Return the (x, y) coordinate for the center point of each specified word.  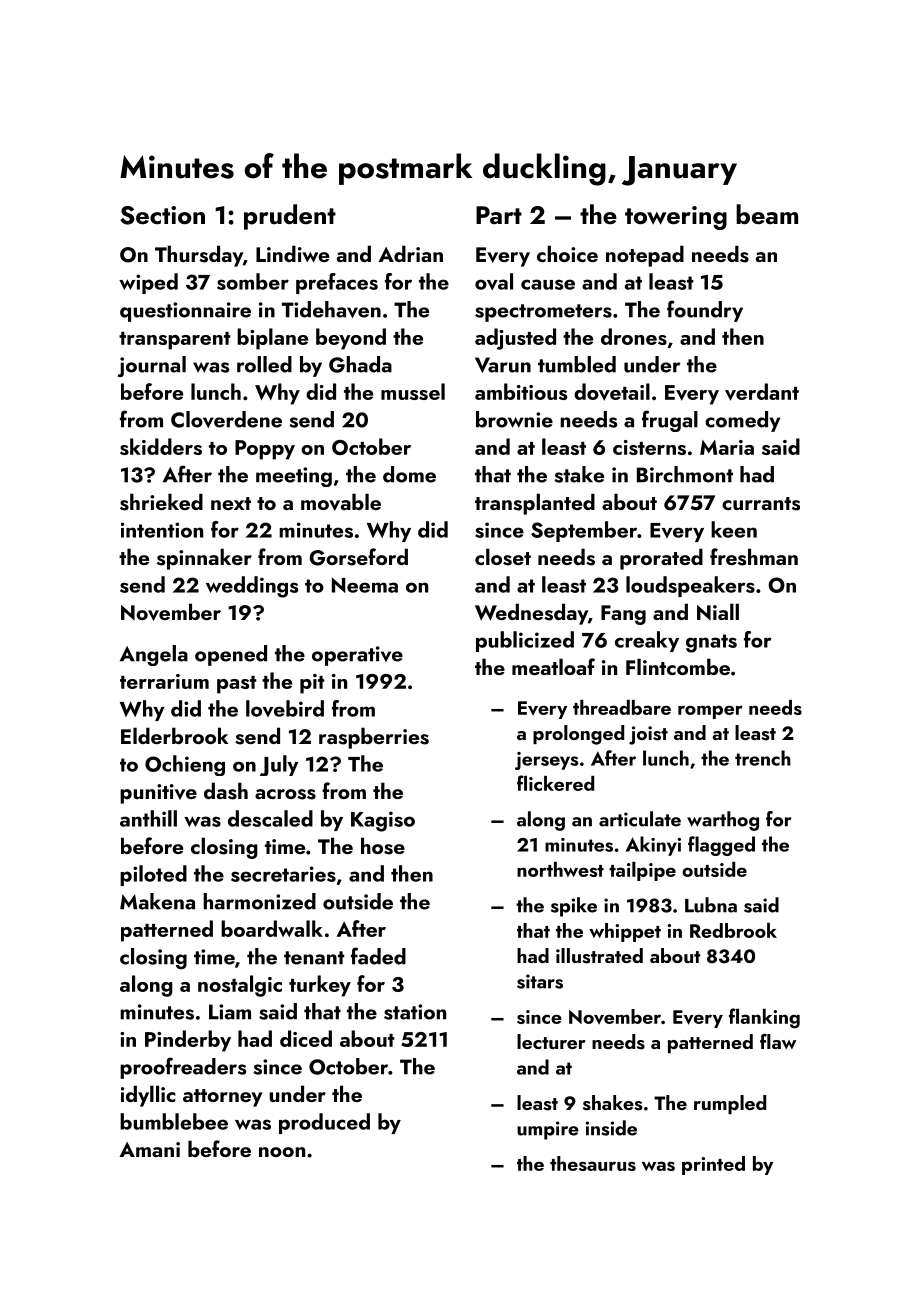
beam (767, 214)
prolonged (578, 735)
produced (324, 1123)
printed (713, 1165)
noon (282, 1152)
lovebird (285, 708)
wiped (148, 283)
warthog (723, 821)
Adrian (410, 253)
